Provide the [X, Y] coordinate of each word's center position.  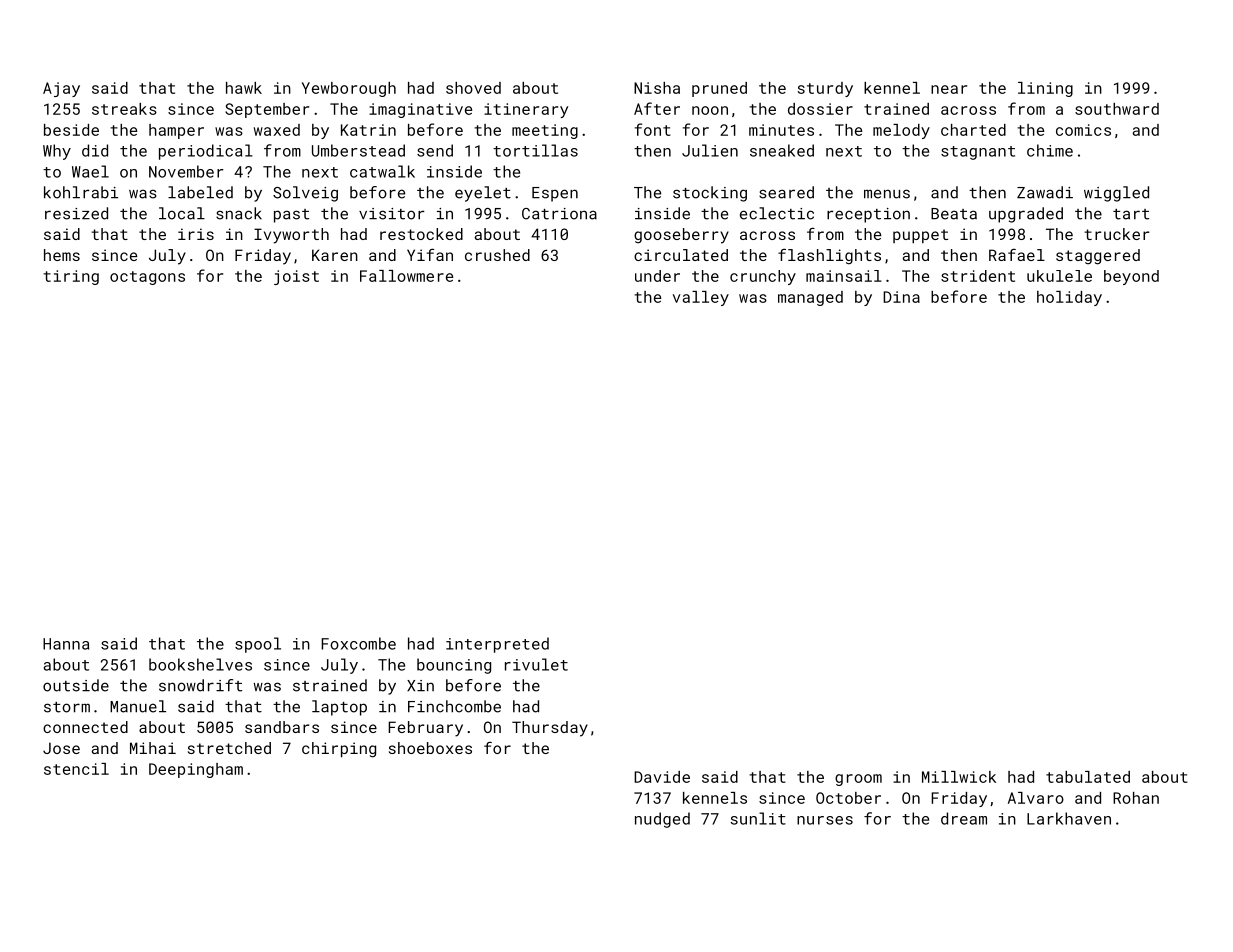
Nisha [657, 88]
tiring [71, 277]
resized [76, 213]
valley [701, 298]
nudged [662, 820]
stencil [76, 769]
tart [1131, 214]
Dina [901, 297]
